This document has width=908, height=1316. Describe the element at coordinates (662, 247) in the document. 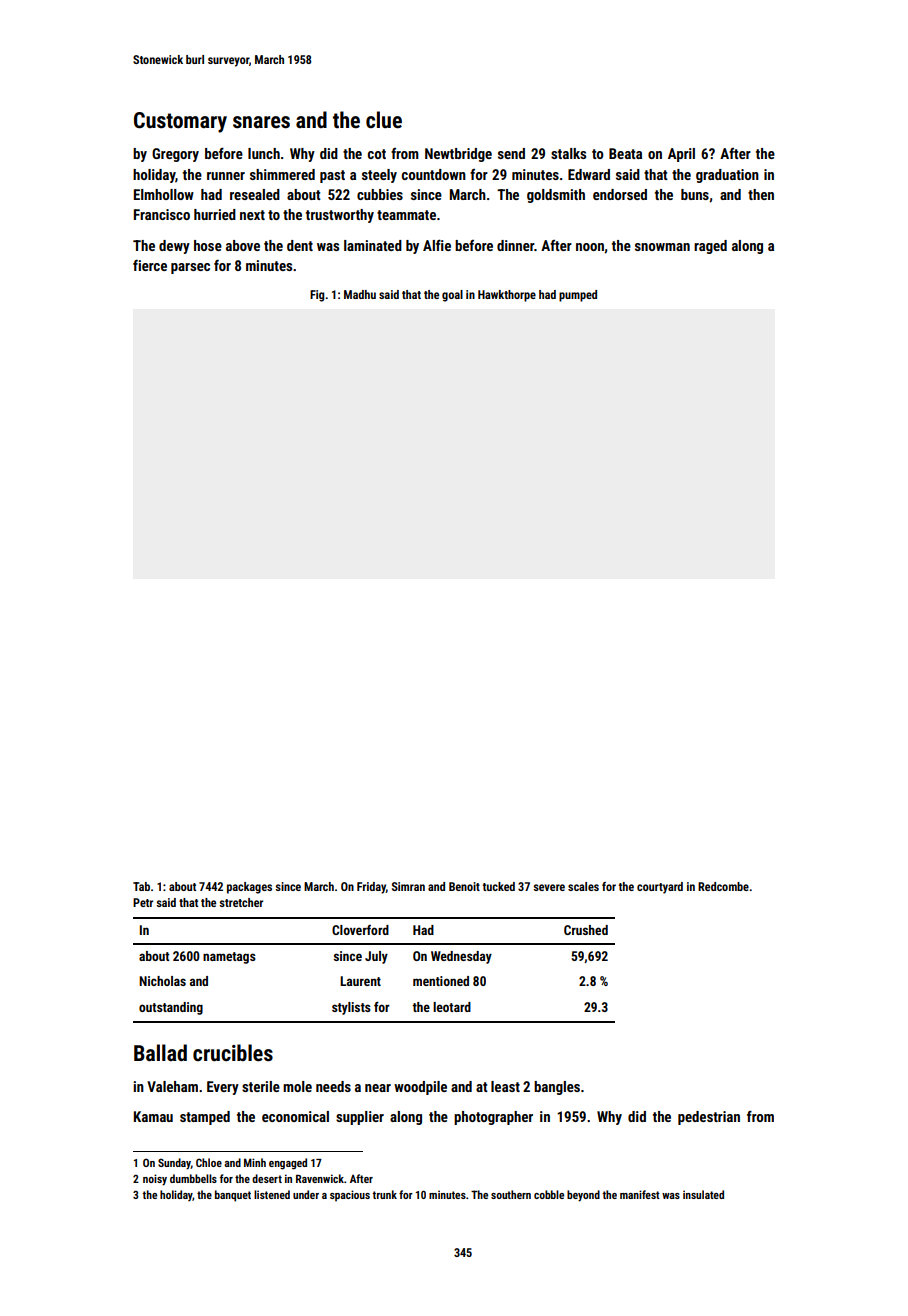

I see `snowman` at that location.
